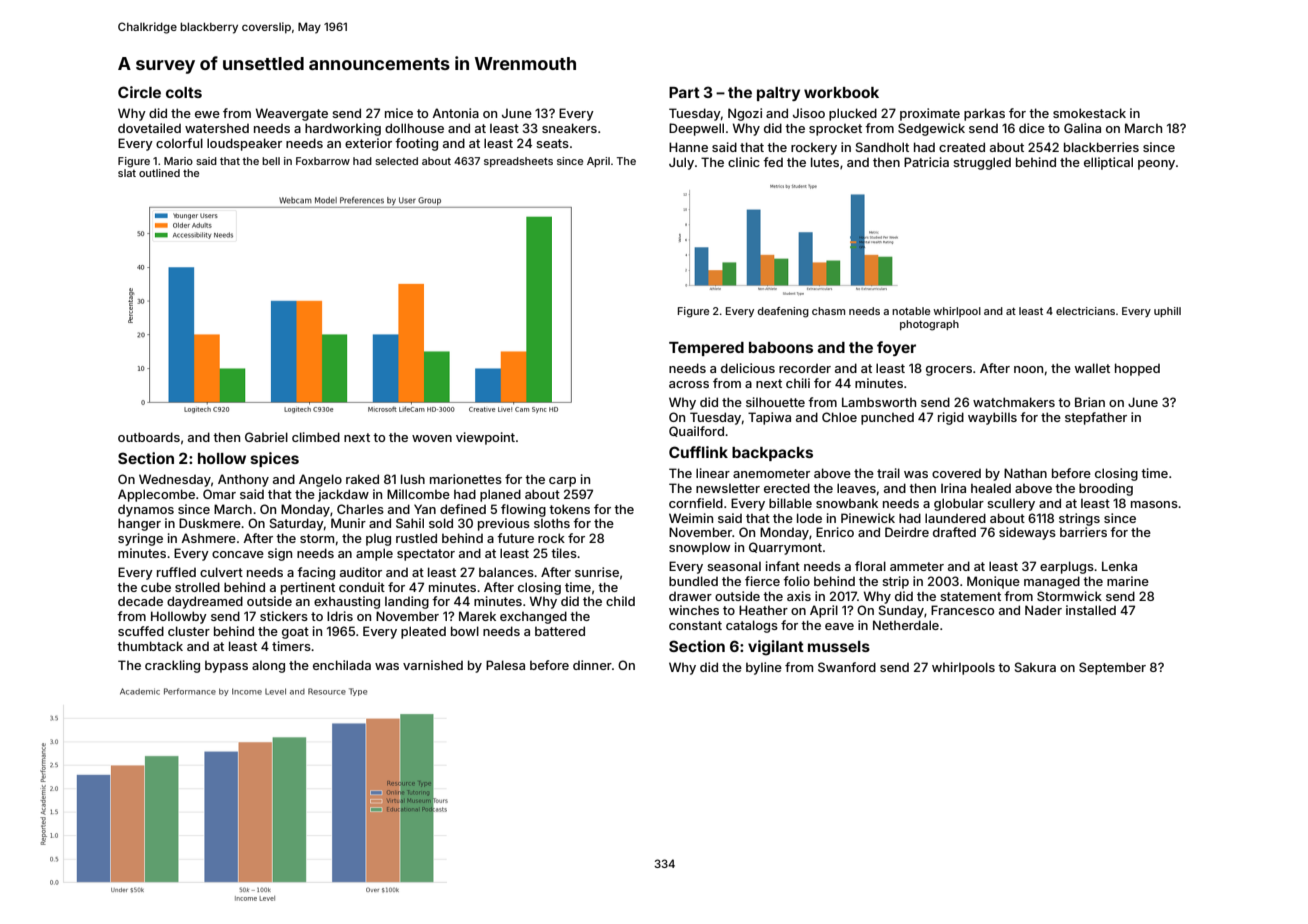 This page has width=1308, height=924. I want to click on exchanged, so click(533, 617).
